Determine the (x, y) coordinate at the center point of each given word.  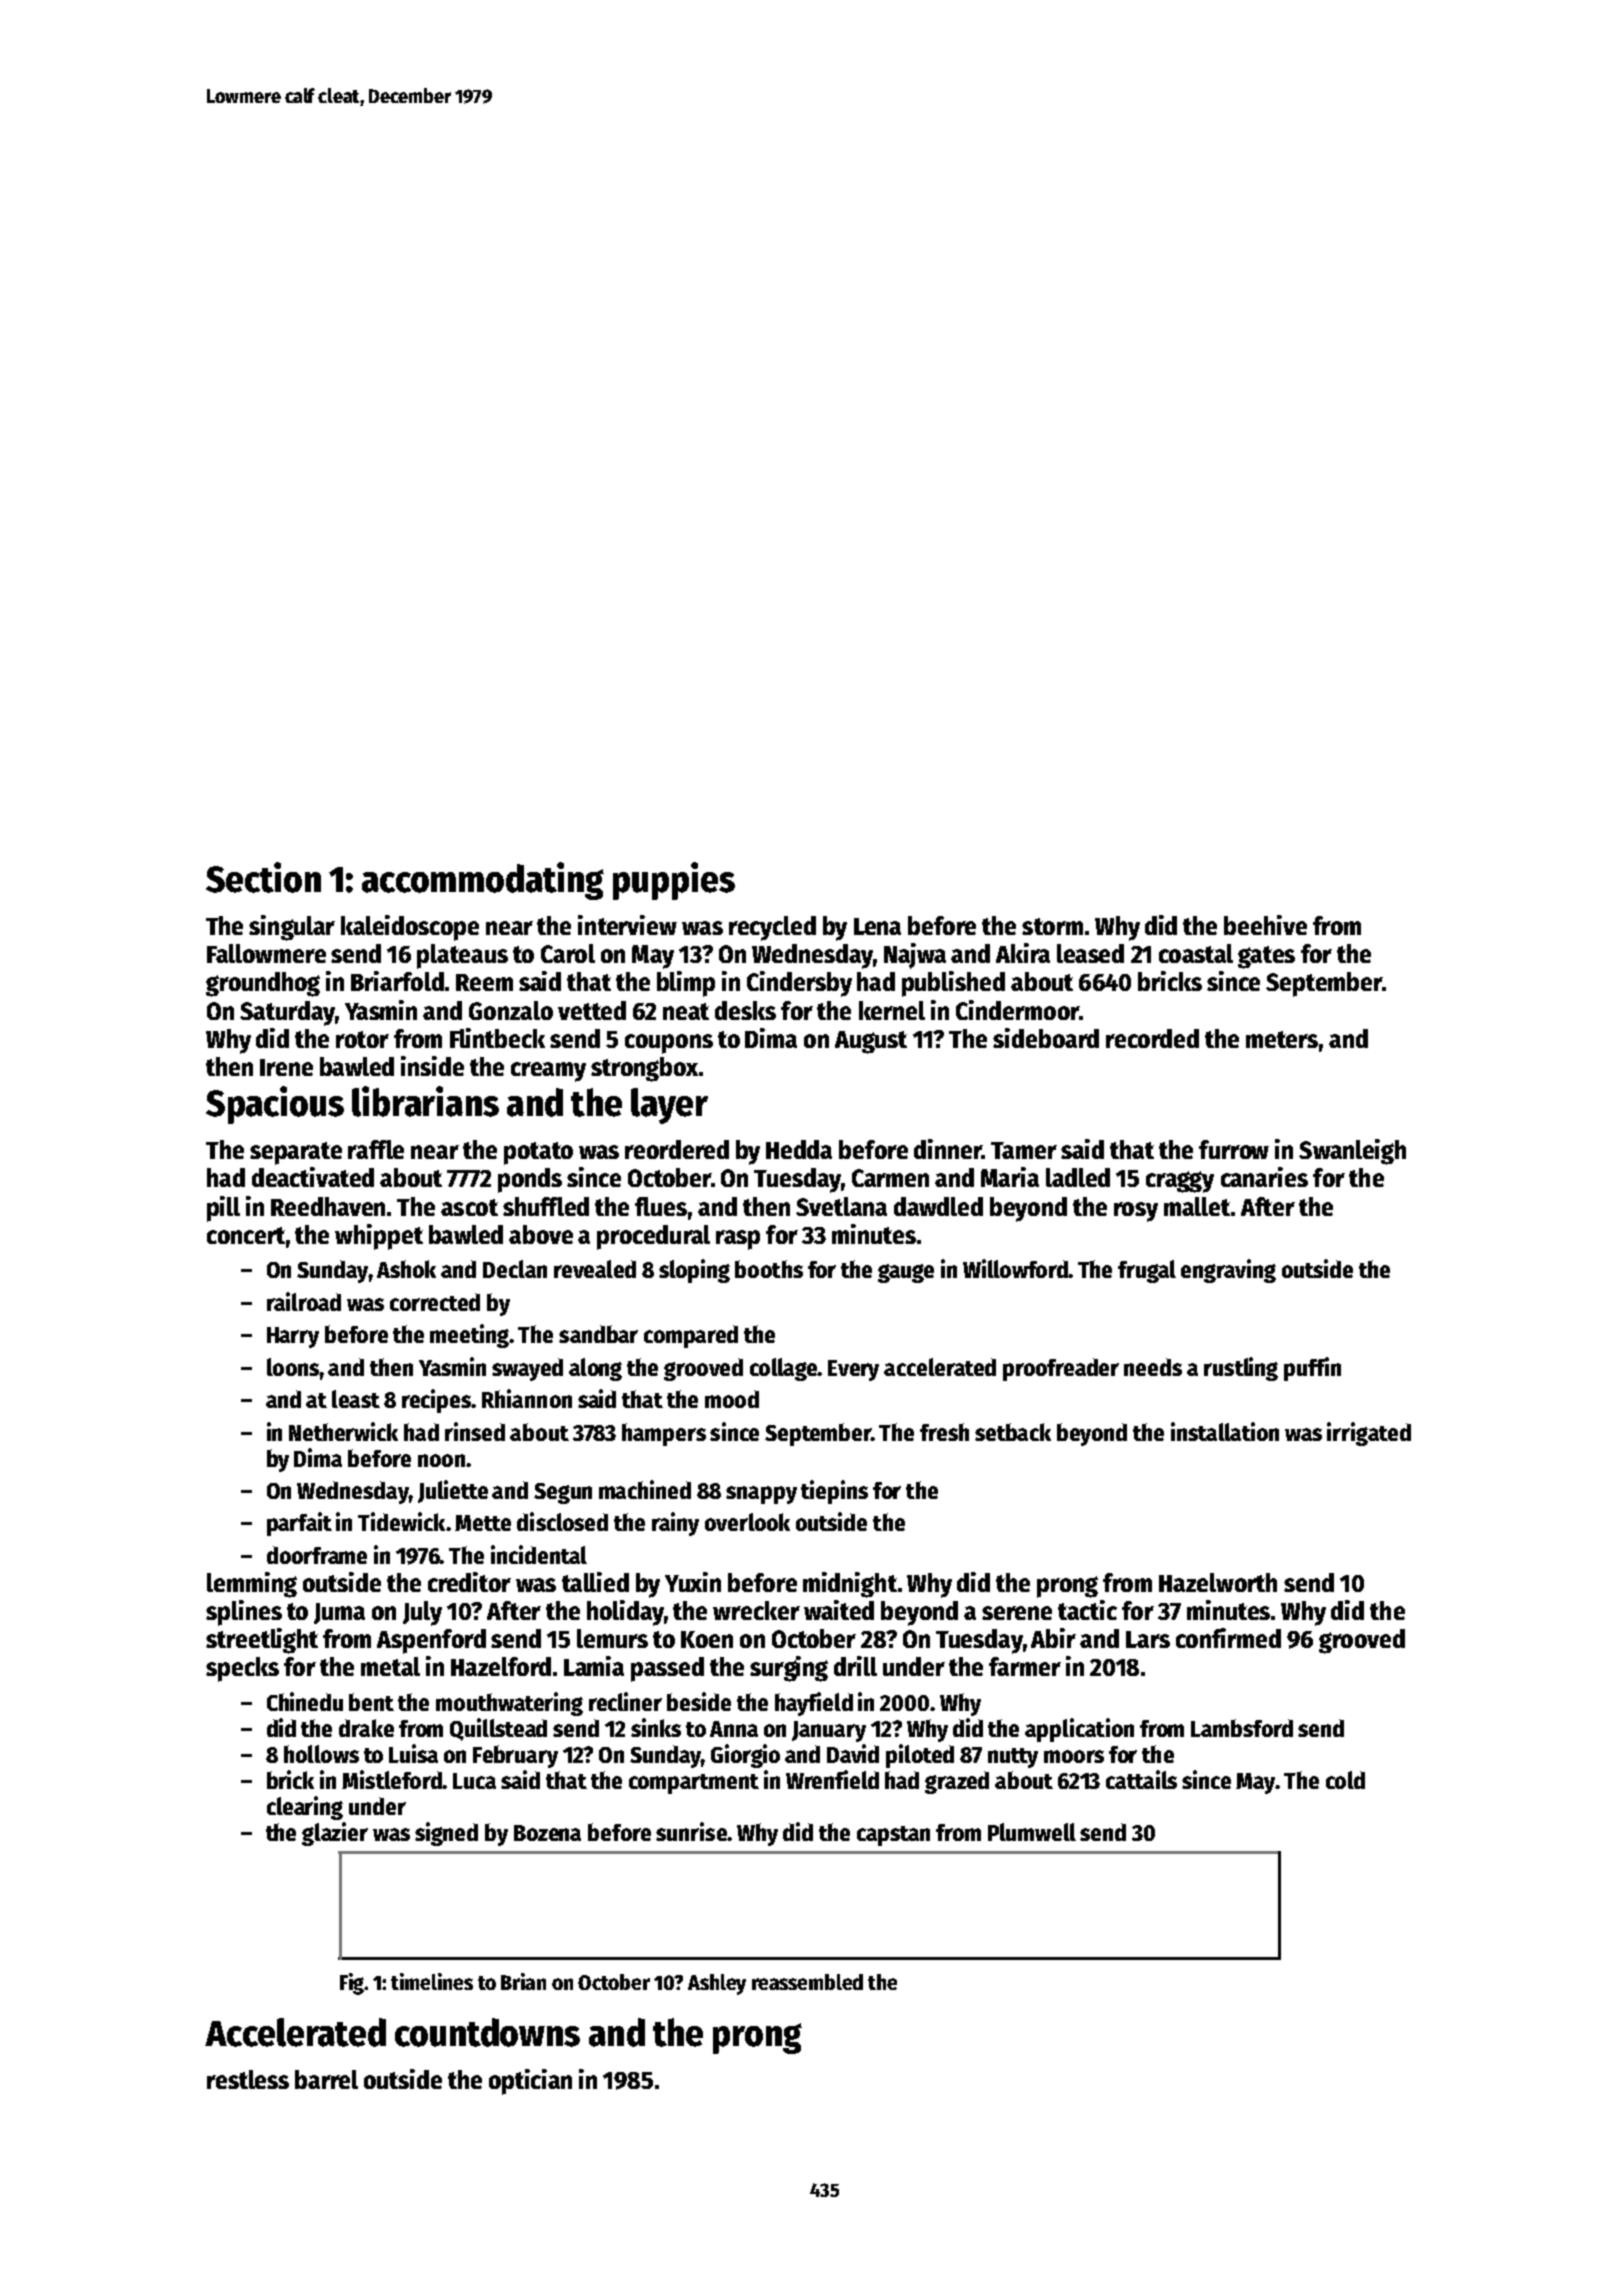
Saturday (287, 1013)
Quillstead (498, 1729)
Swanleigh (1352, 1152)
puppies (674, 881)
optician (530, 2082)
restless (248, 2079)
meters (1282, 1039)
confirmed (1228, 1638)
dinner (948, 1149)
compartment (694, 1784)
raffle (376, 1149)
